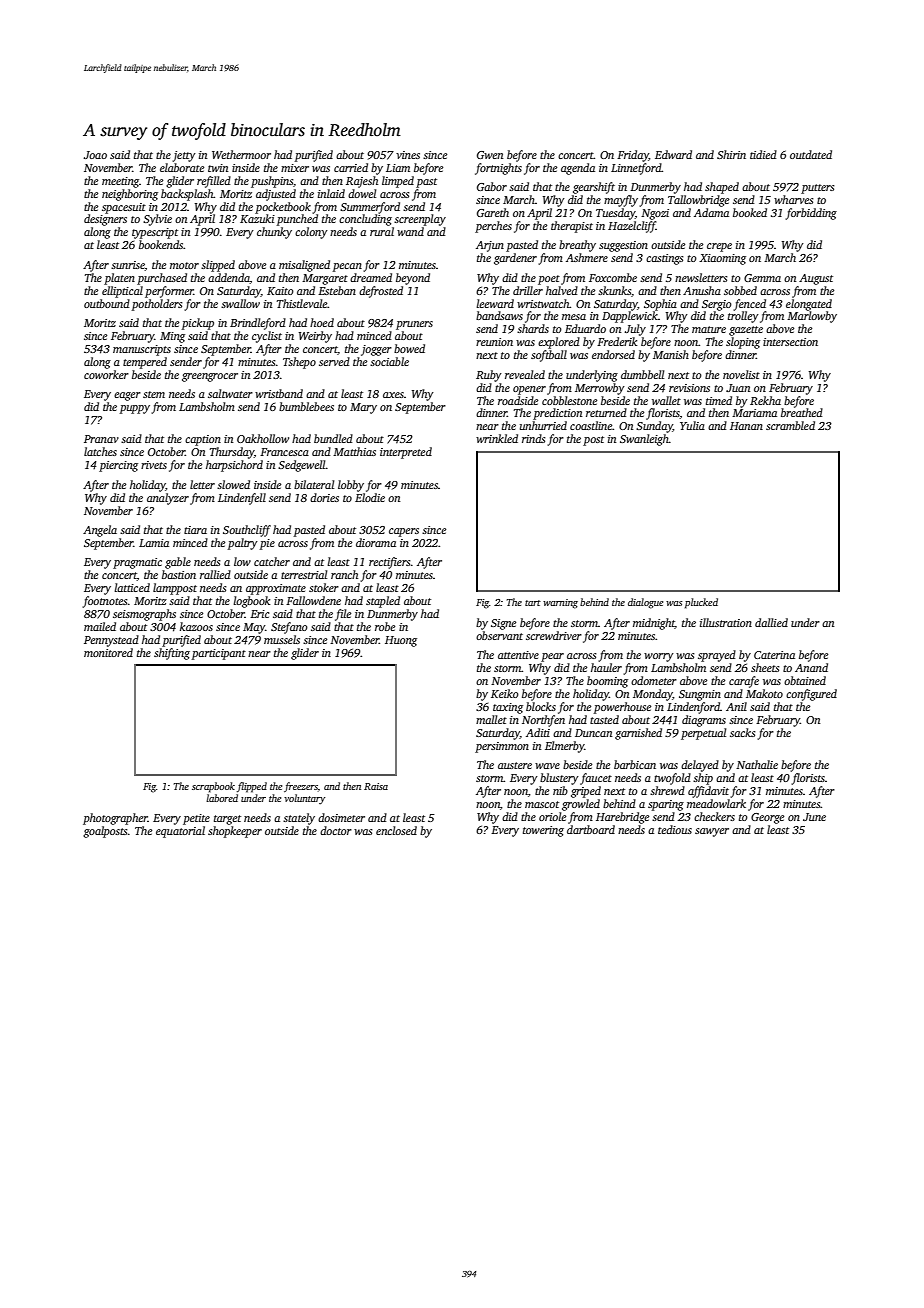  Describe the element at coordinates (101, 439) in the image. I see `Pranav` at that location.
